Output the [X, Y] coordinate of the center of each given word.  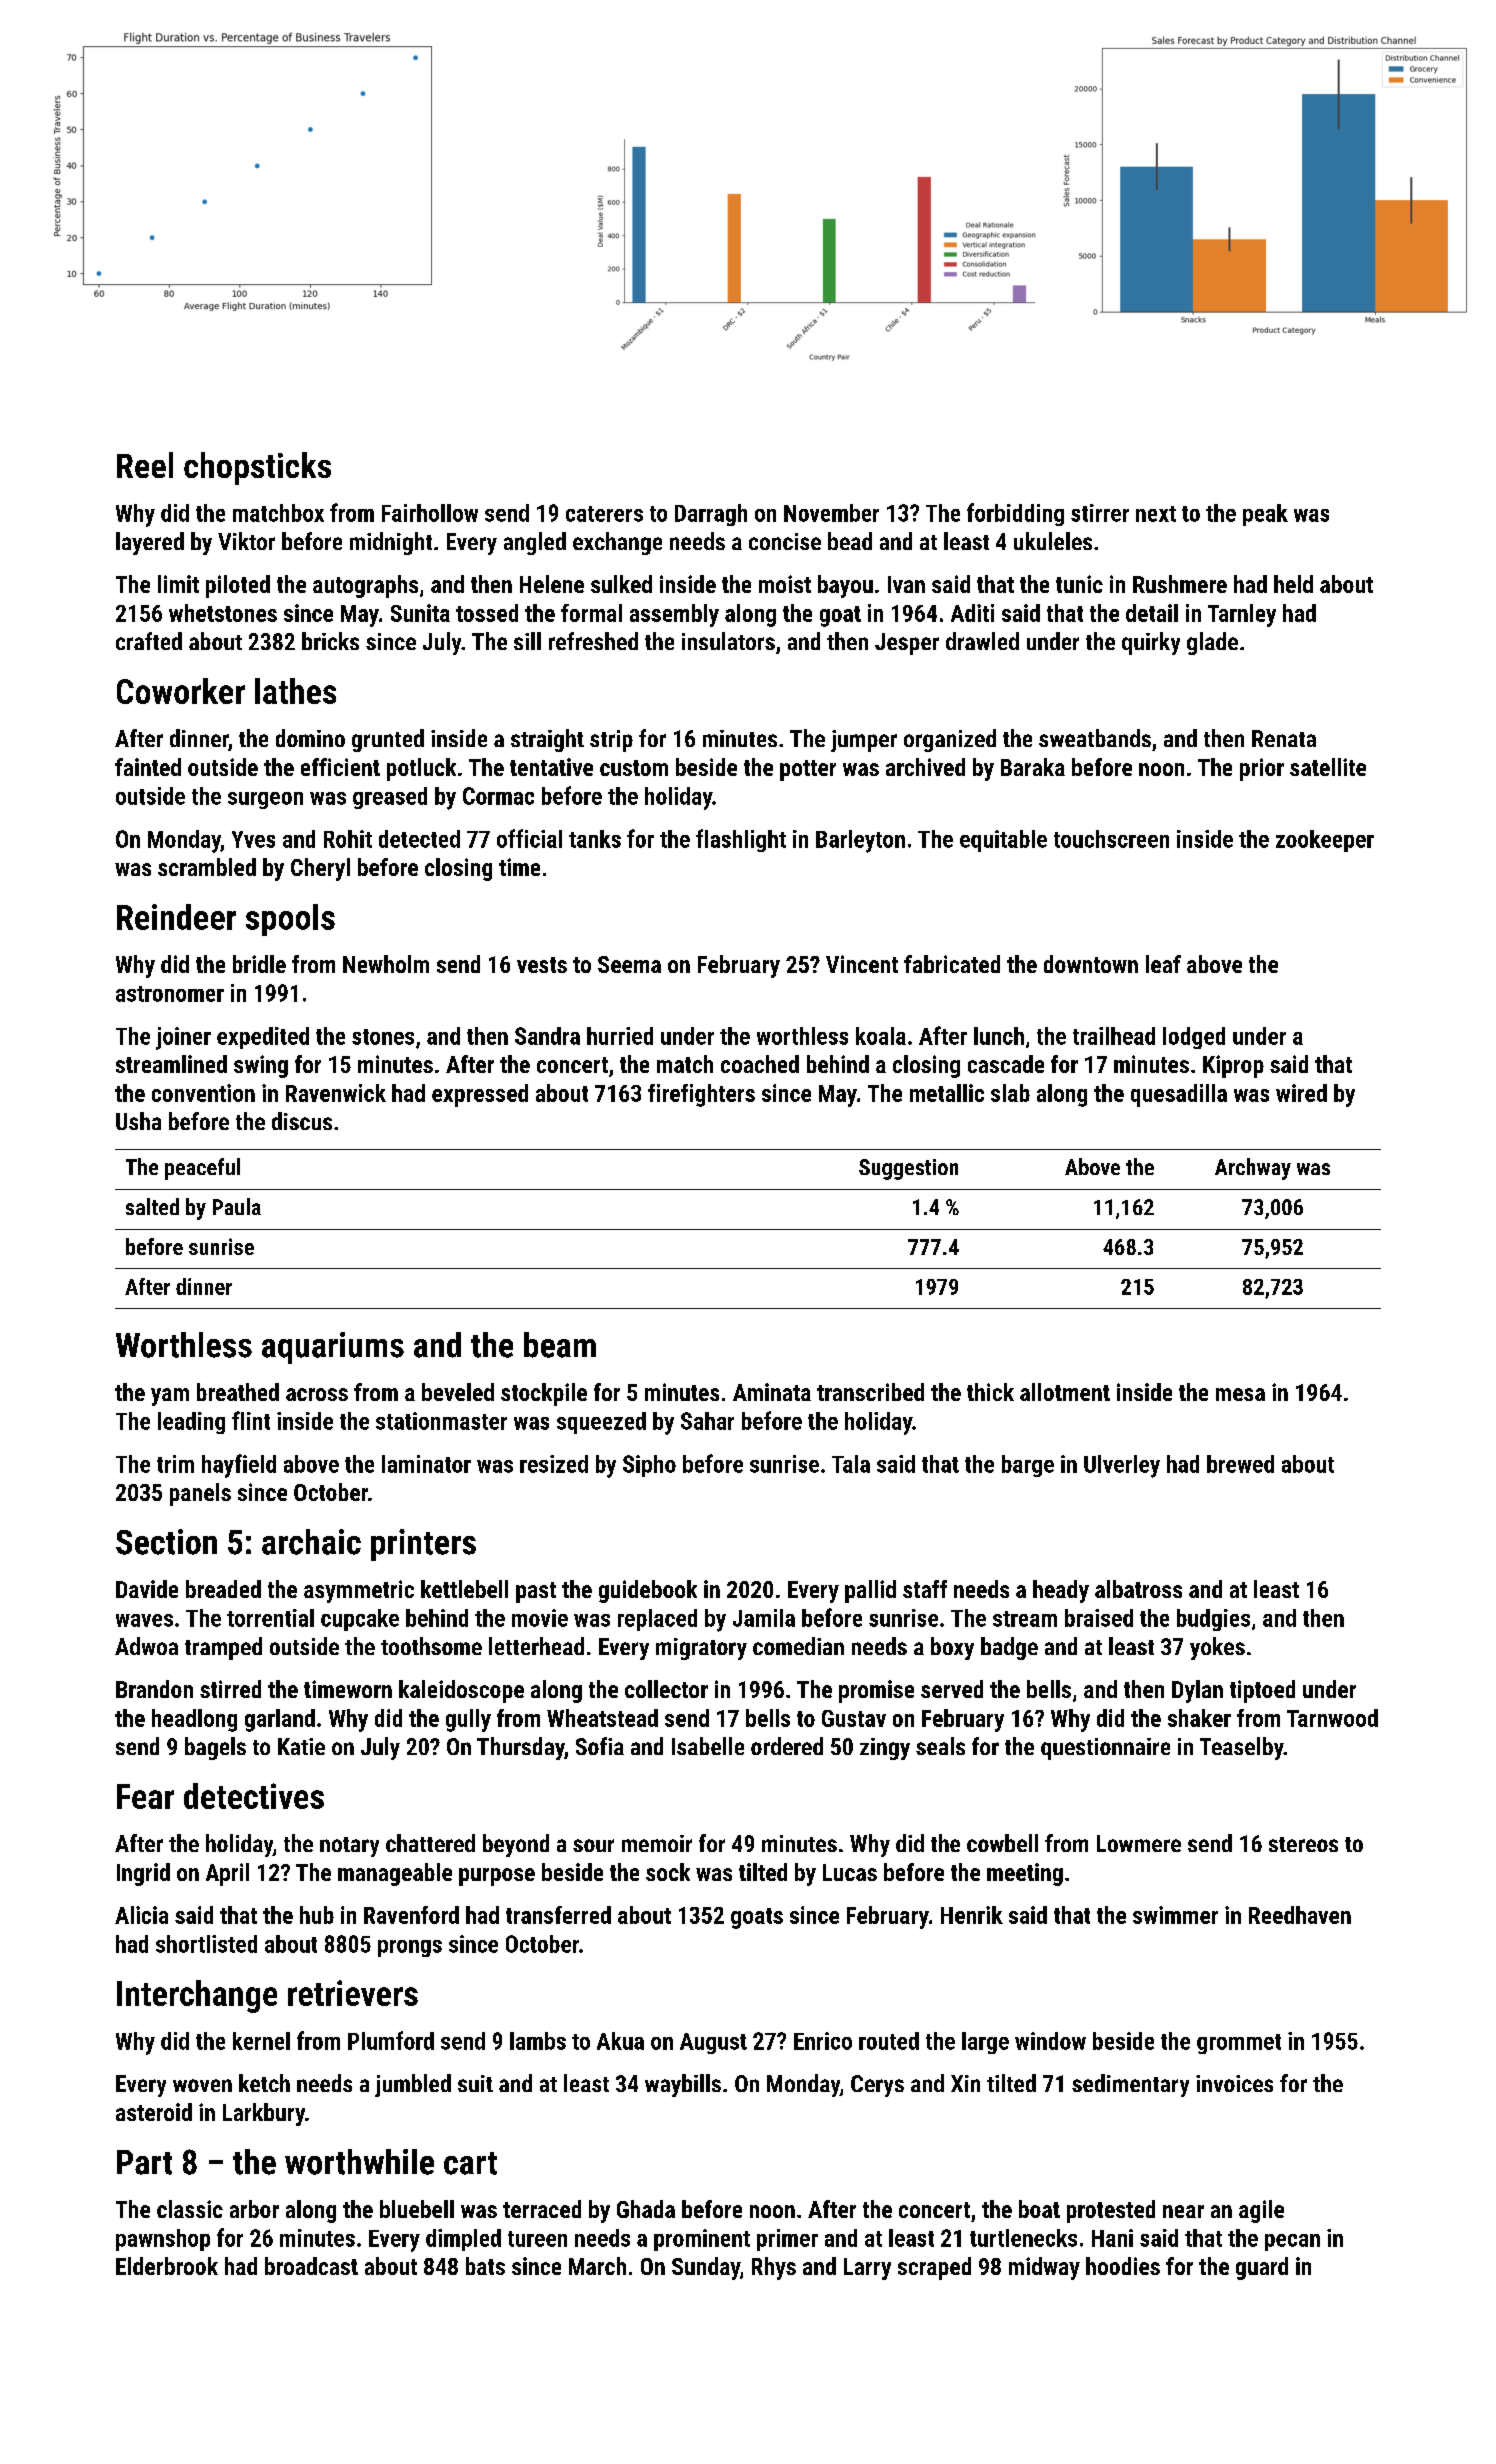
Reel [145, 465]
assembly [674, 615]
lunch [999, 1036]
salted [152, 1206]
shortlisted [206, 1944]
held [1293, 584]
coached [760, 1064]
